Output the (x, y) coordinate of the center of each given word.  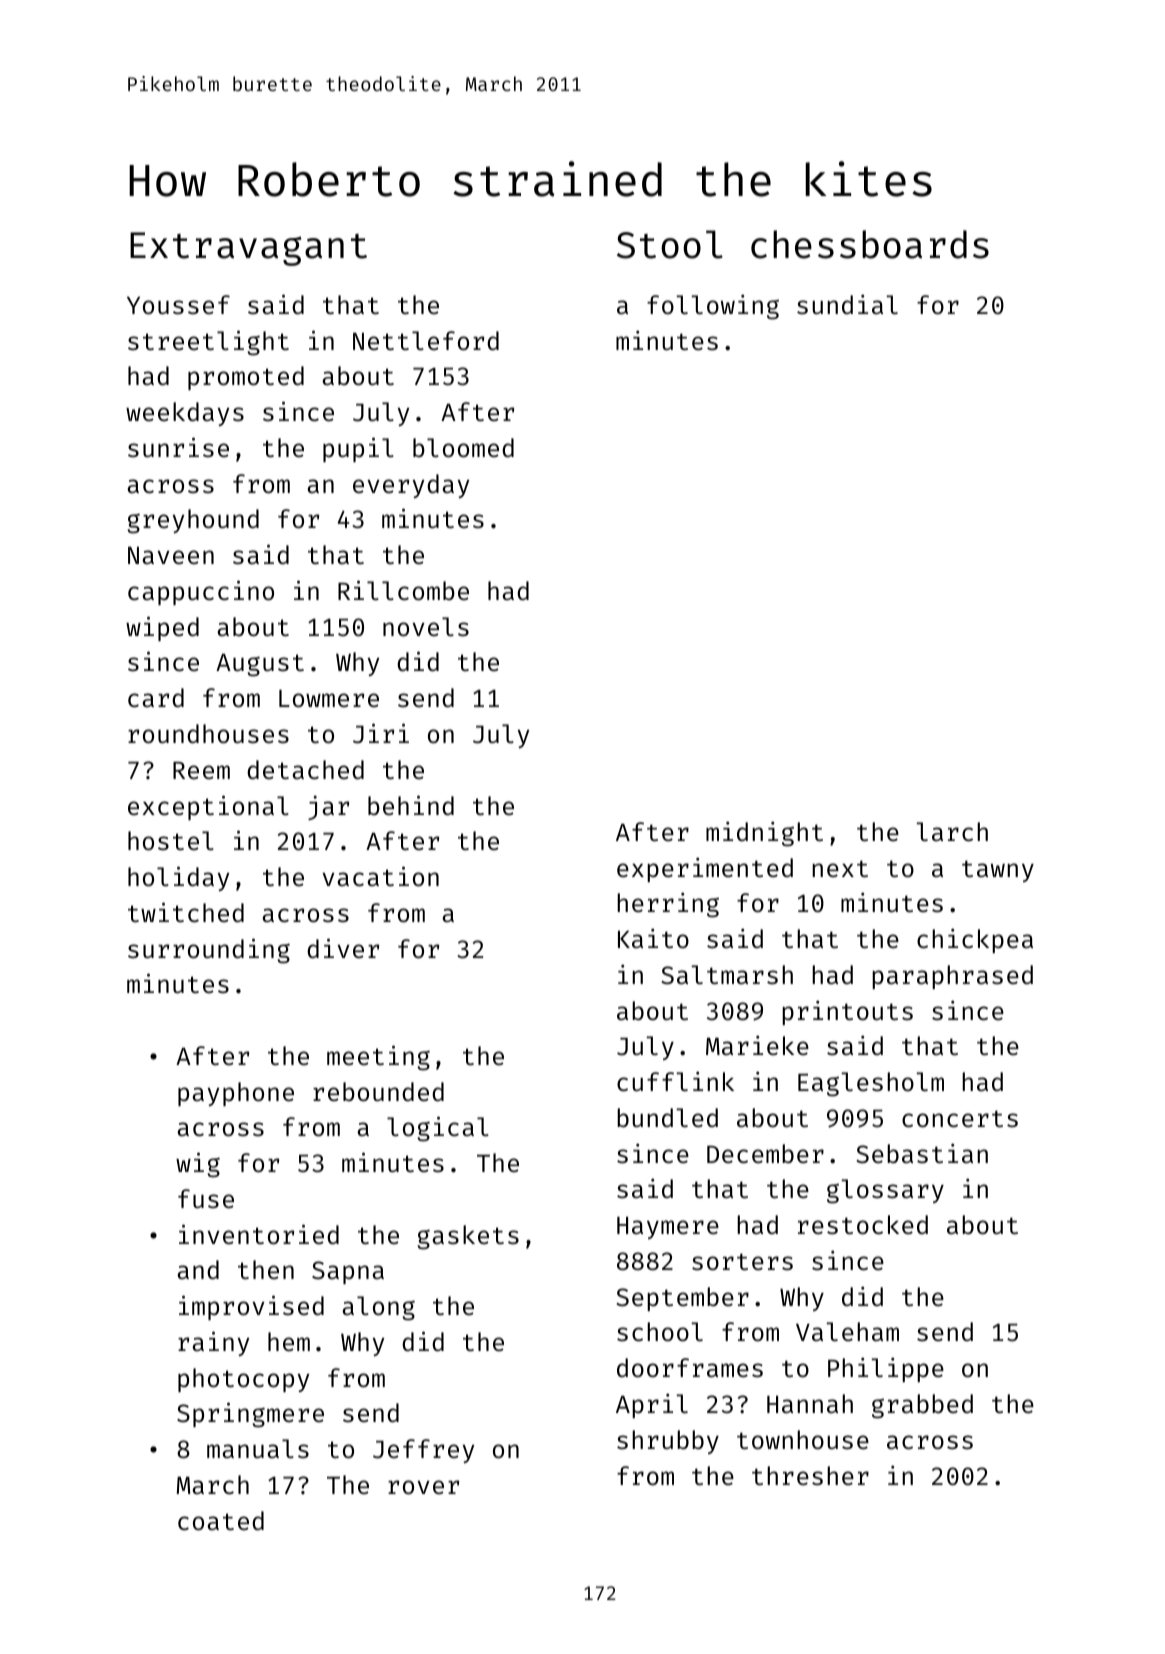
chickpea (975, 940)
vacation (380, 876)
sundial (847, 304)
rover (423, 1487)
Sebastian (922, 1153)
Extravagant (248, 249)
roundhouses (208, 734)
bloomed (463, 448)
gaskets (468, 1237)
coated (221, 1521)
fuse (206, 1198)
